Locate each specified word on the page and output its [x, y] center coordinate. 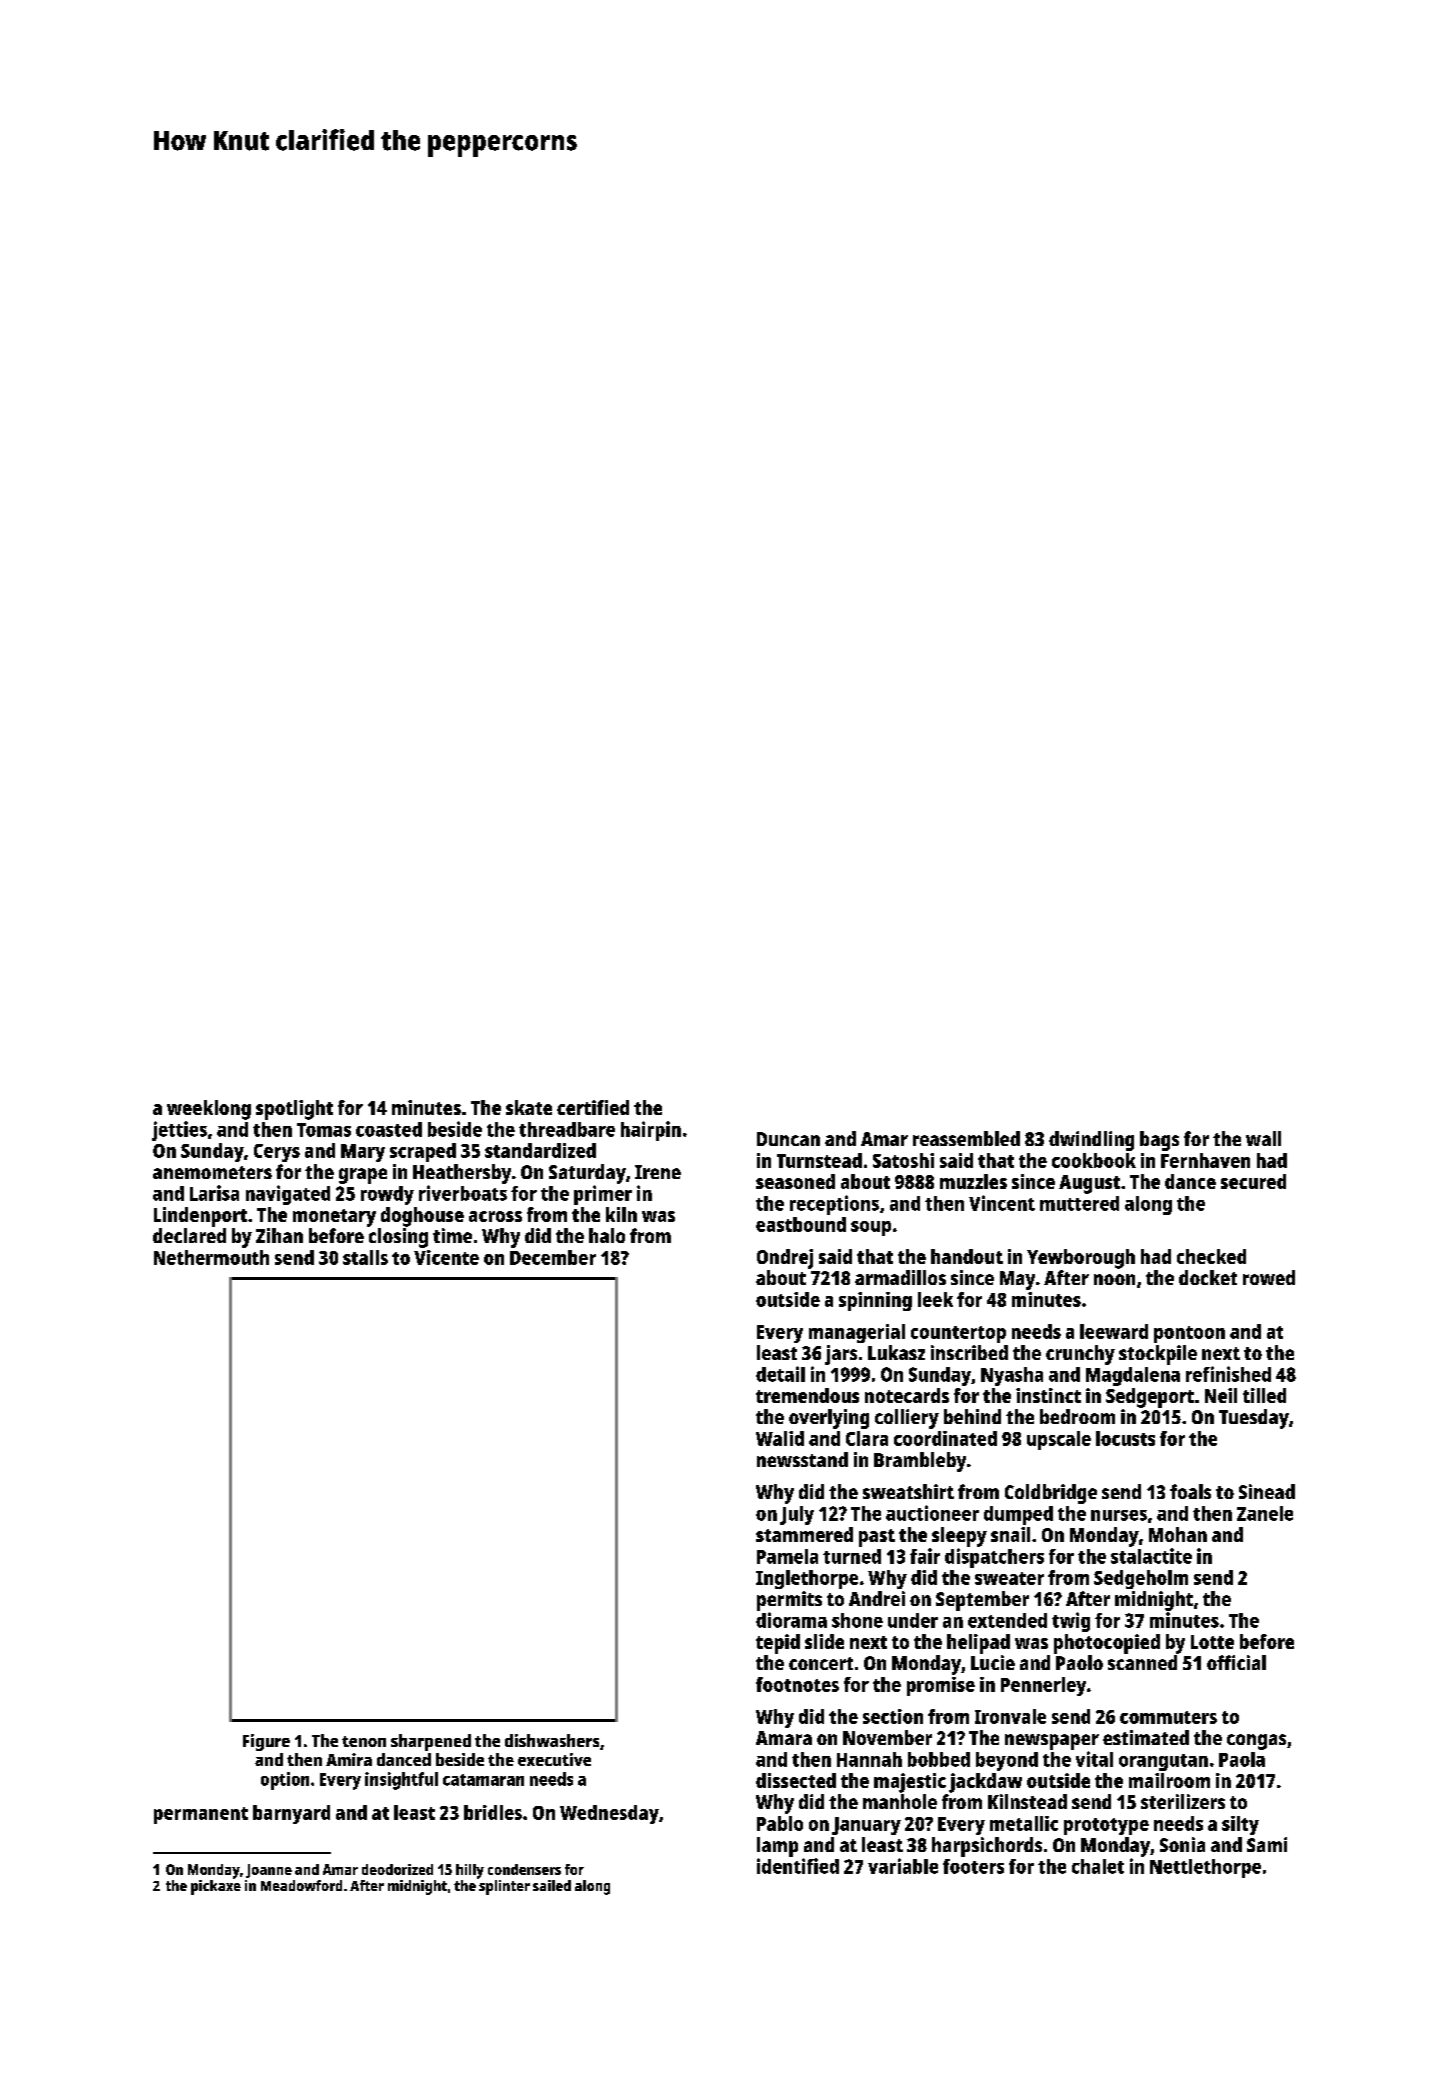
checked [1211, 1256]
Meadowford [301, 1885]
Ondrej [785, 1259]
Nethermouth [211, 1257]
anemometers [212, 1172]
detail [780, 1374]
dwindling [1091, 1141]
